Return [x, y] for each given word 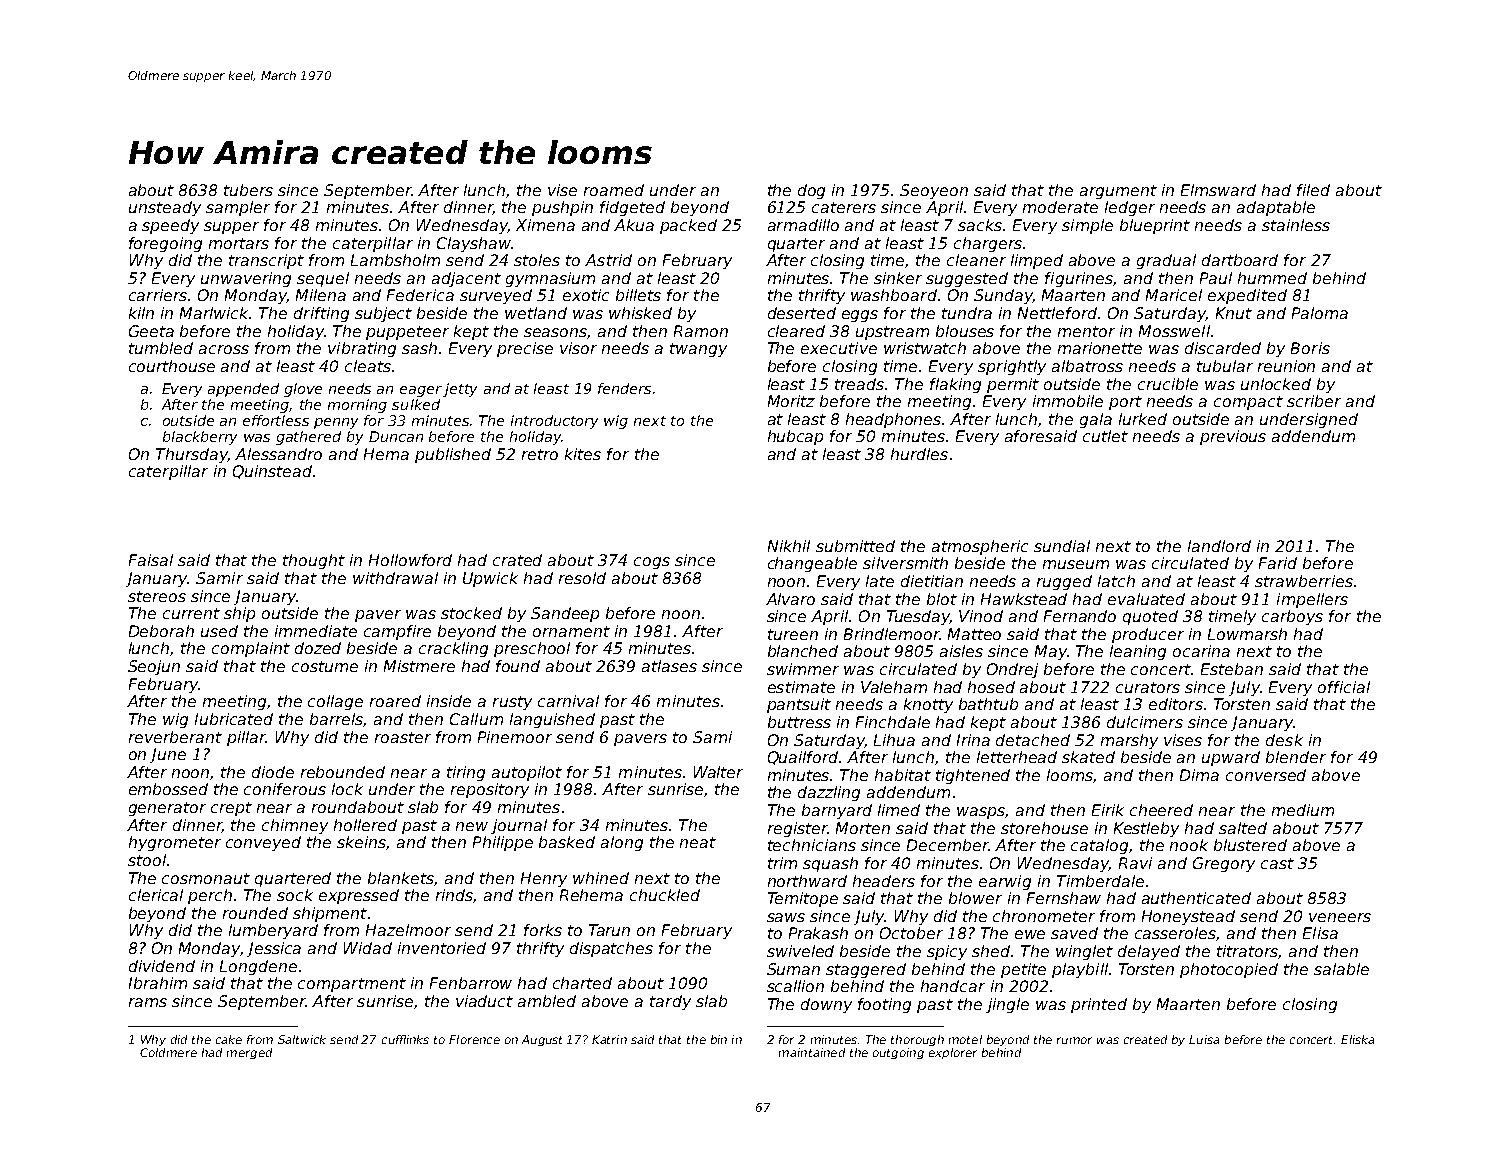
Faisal [151, 560]
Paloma [1320, 313]
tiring [466, 773]
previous [1233, 437]
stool [147, 860]
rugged [1064, 582]
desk [1284, 740]
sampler [238, 208]
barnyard [837, 811]
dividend [162, 966]
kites [583, 454]
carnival [568, 701]
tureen [793, 634]
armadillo [803, 225]
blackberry [200, 438]
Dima [1199, 775]
